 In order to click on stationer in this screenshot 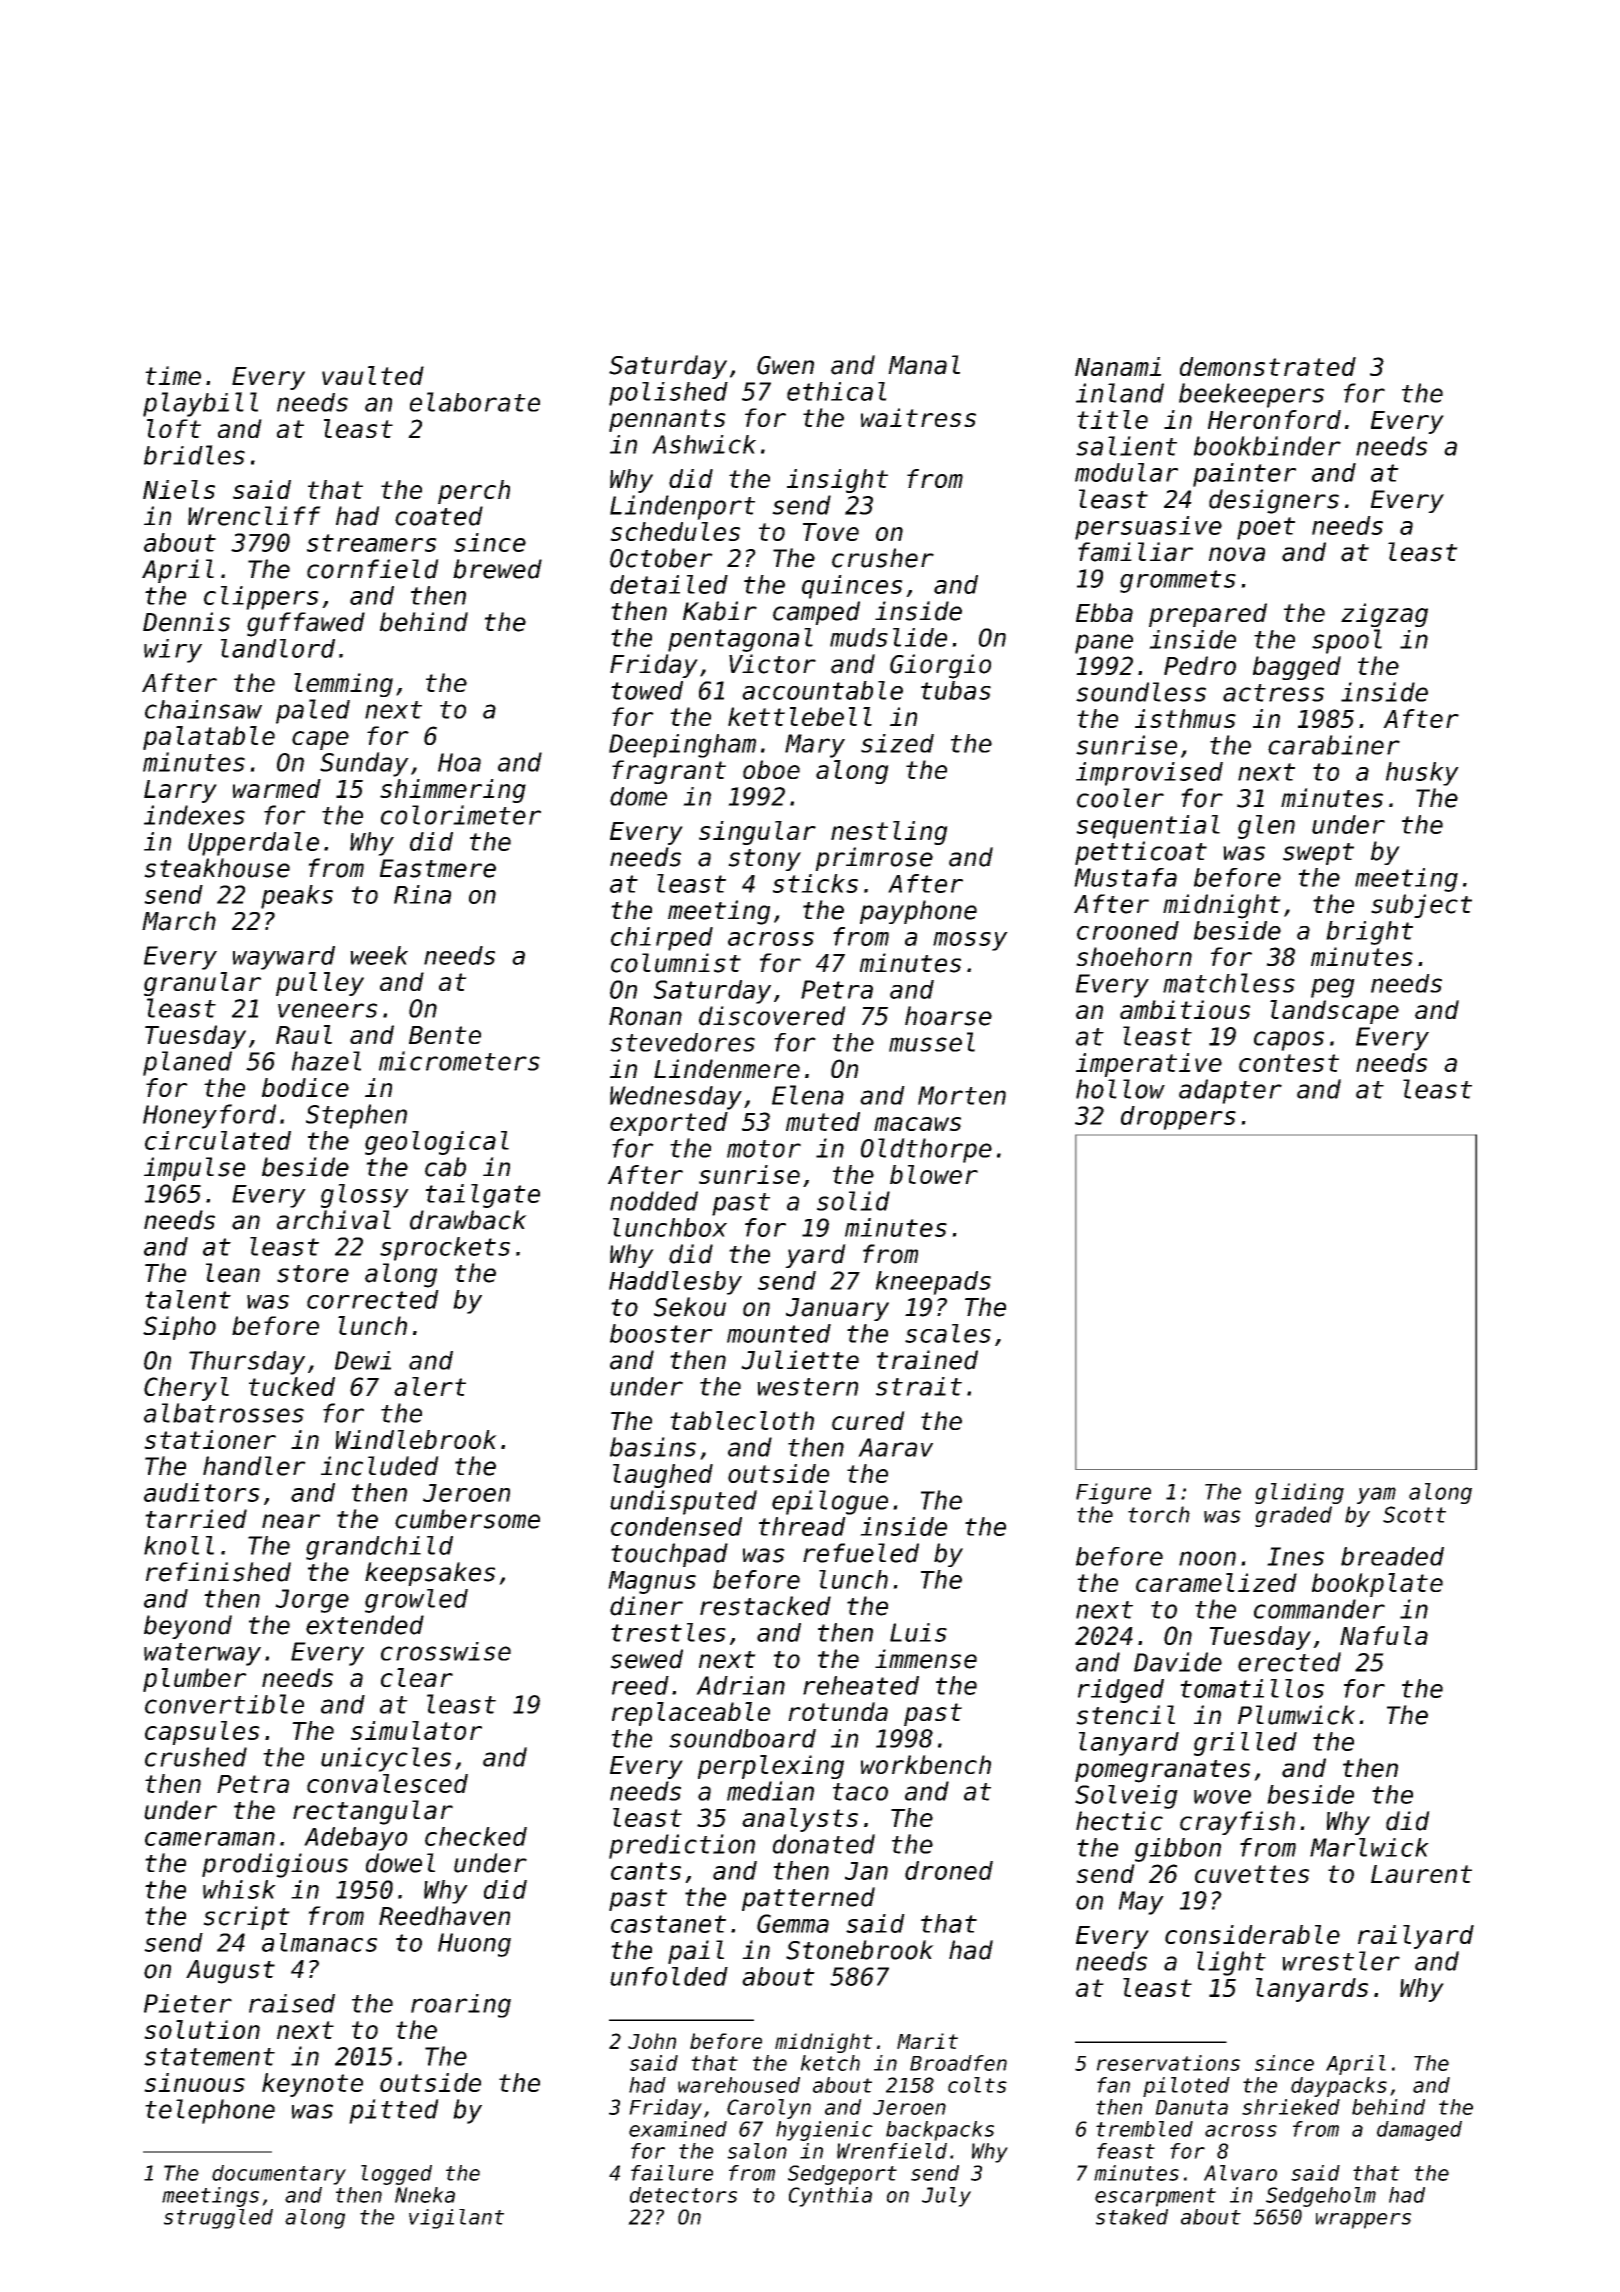, I will do `click(210, 1439)`.
